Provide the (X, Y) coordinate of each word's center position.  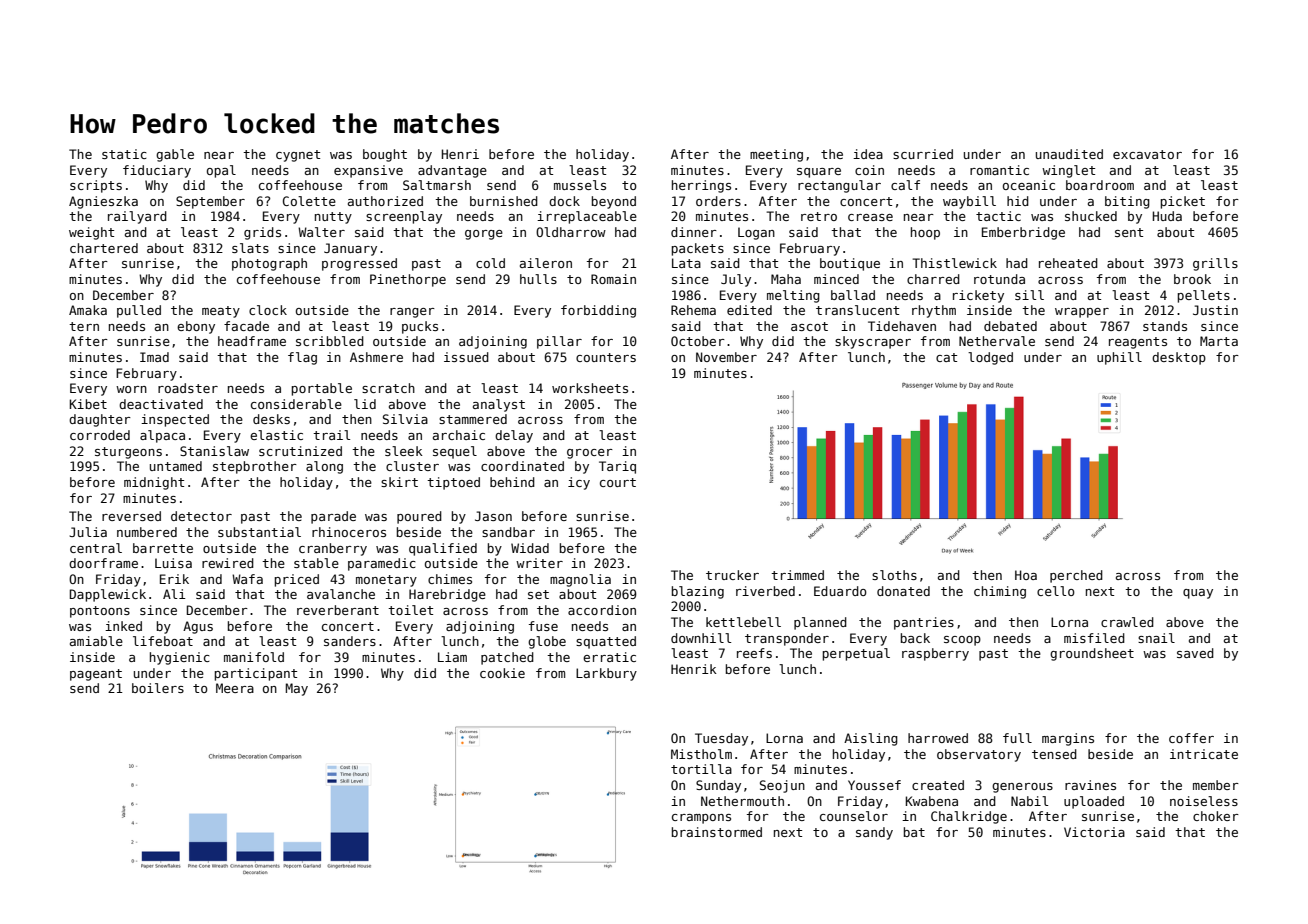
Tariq (617, 467)
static (124, 154)
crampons (701, 819)
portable (322, 389)
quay (1198, 594)
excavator (1147, 154)
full (1017, 738)
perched (1076, 576)
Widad (530, 548)
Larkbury (606, 674)
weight (91, 233)
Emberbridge (1023, 233)
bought (385, 155)
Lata (686, 263)
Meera (235, 688)
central (96, 548)
